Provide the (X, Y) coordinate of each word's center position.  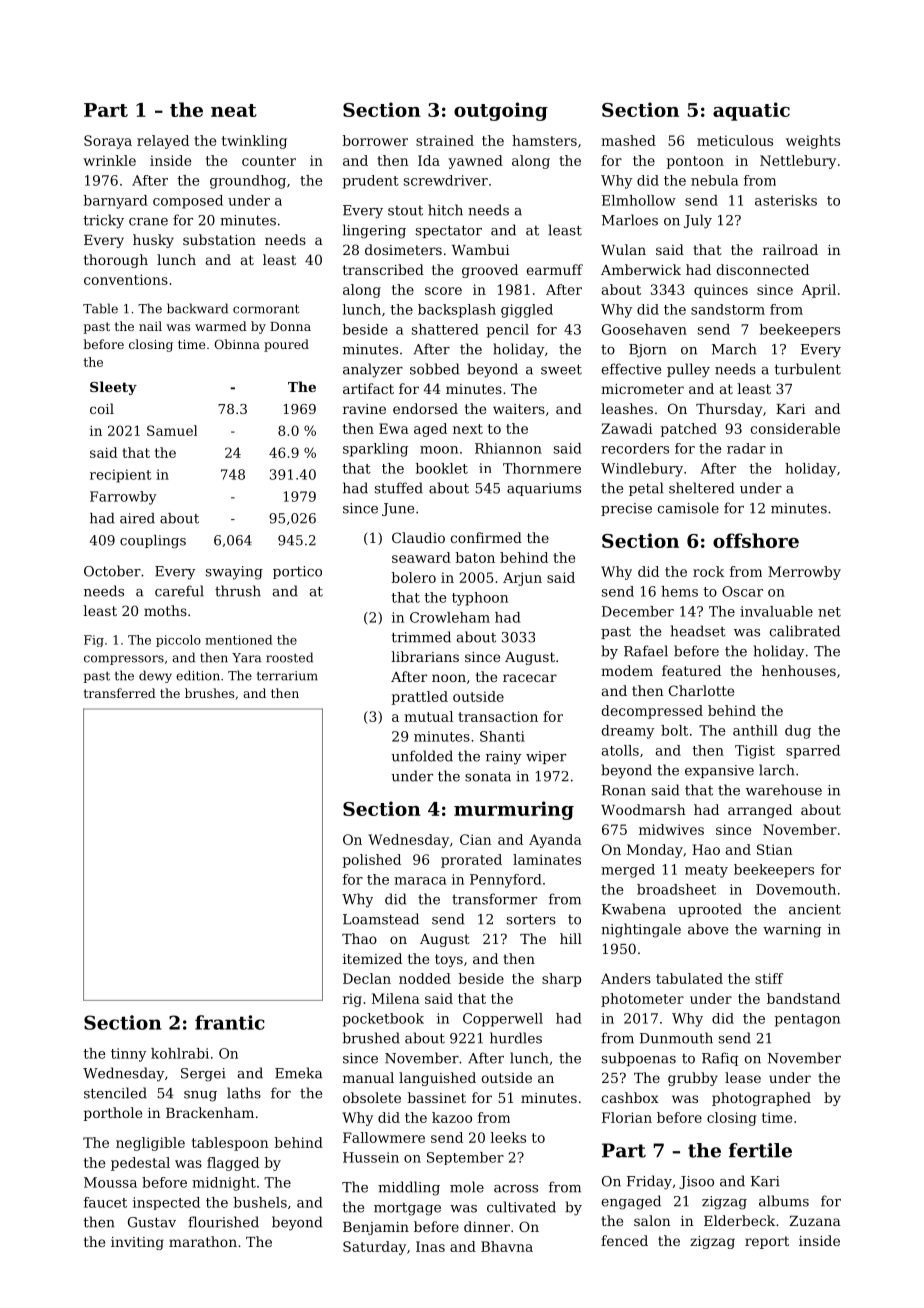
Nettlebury (798, 162)
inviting (137, 1243)
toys (449, 960)
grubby (693, 1079)
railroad (790, 249)
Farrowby (123, 498)
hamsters (544, 140)
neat (234, 110)
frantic (229, 1022)
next (468, 429)
